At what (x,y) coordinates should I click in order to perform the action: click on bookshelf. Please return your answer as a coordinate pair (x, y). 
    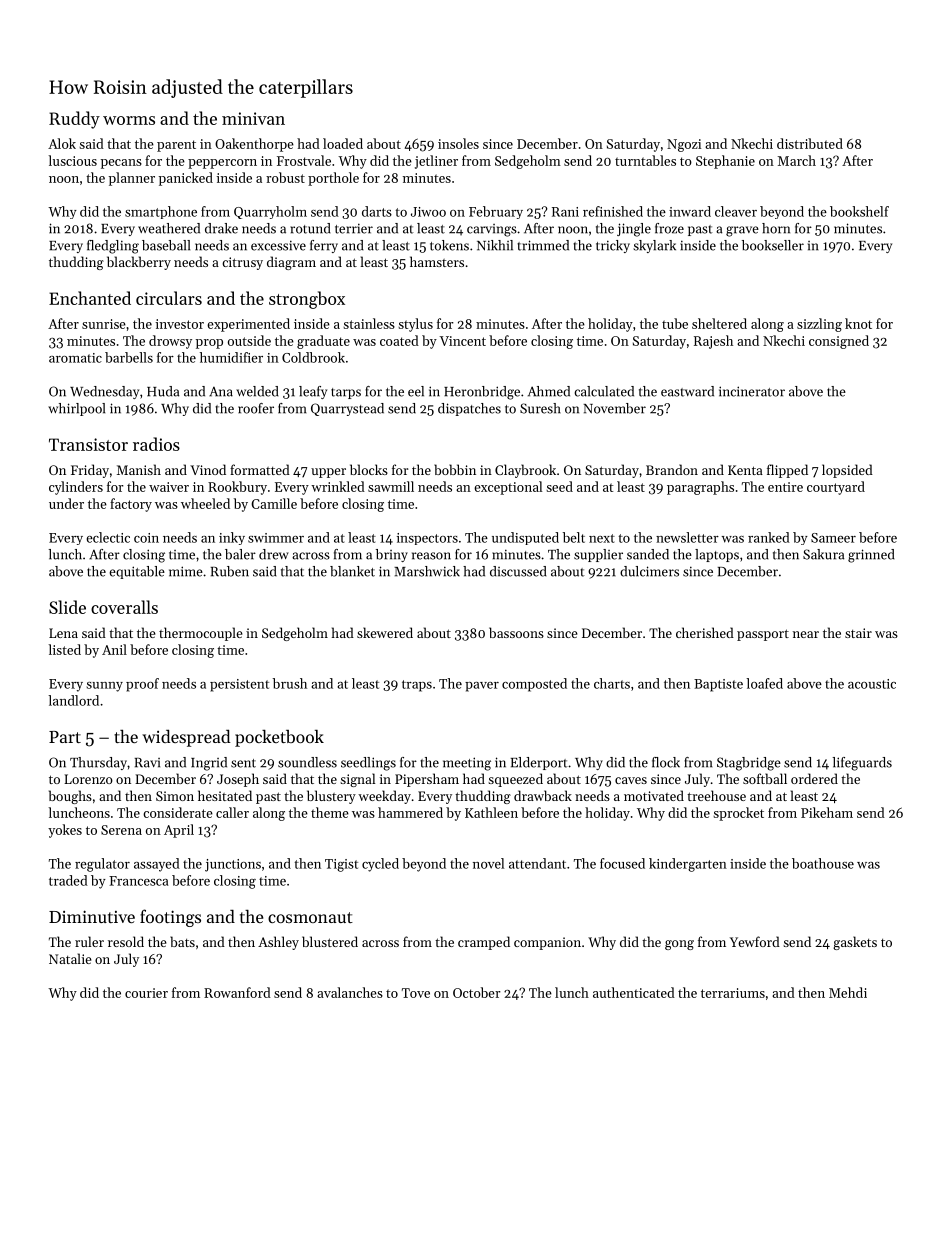
    Looking at the image, I should click on (859, 211).
